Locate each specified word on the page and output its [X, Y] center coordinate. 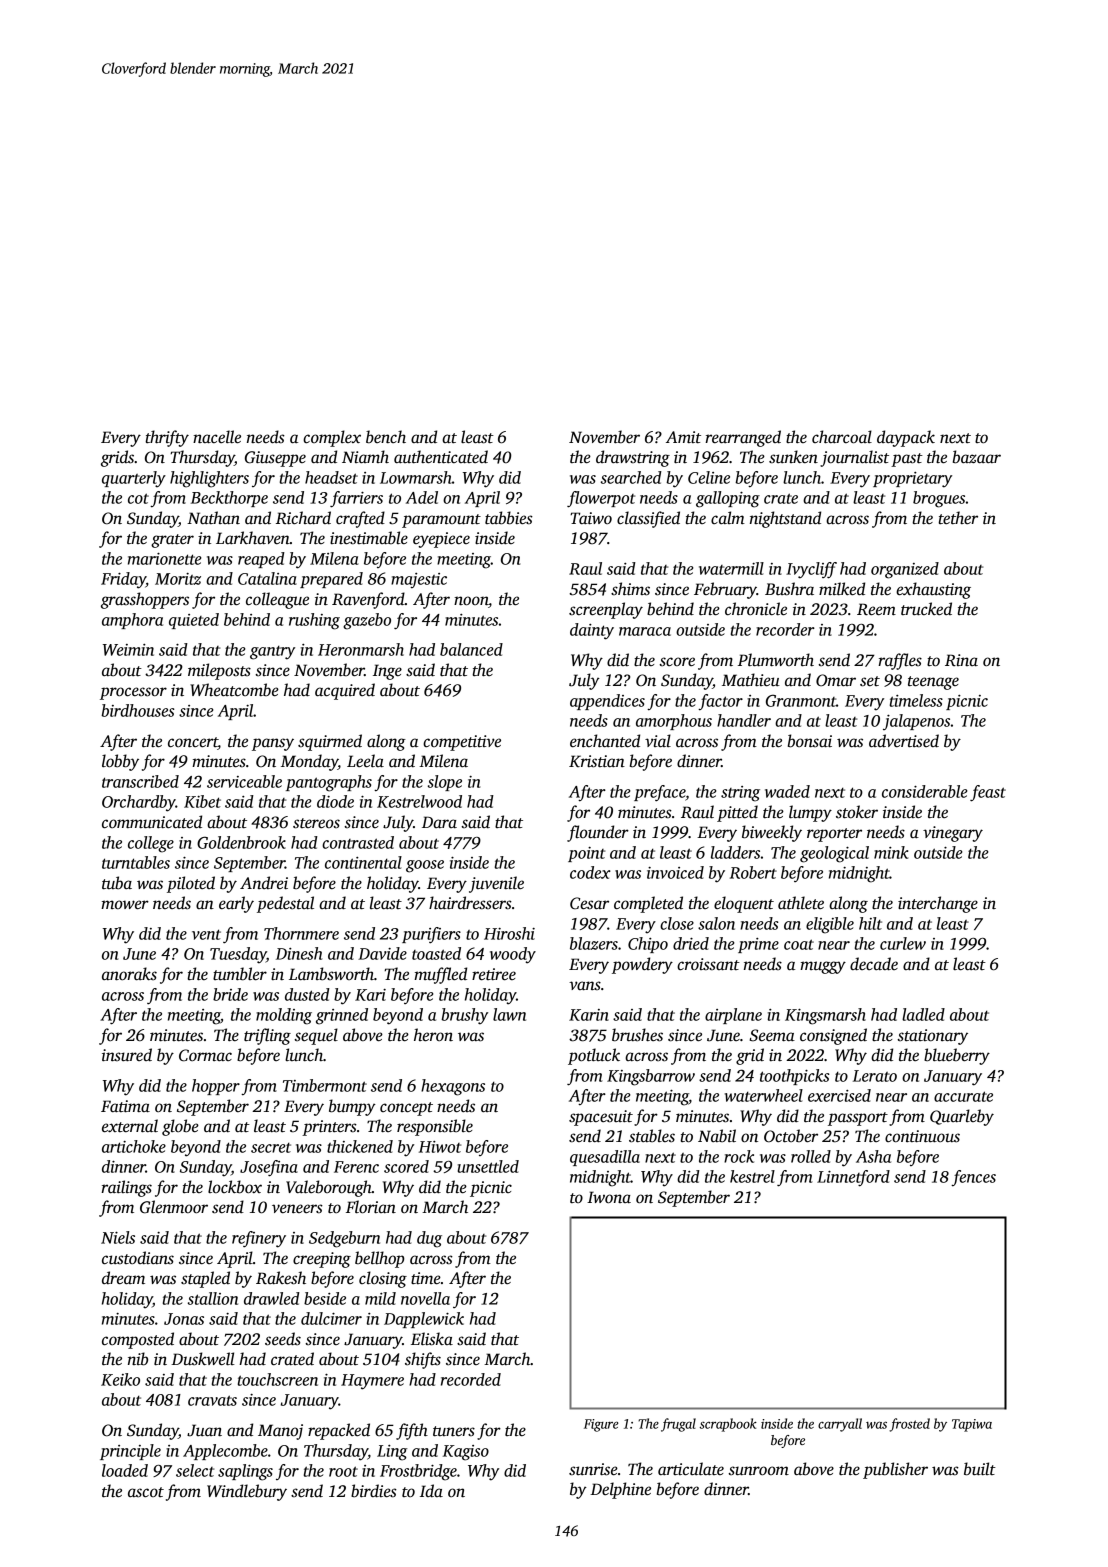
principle [130, 1452]
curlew [903, 943]
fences [973, 1178]
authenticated [441, 457]
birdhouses [137, 710]
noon [471, 601]
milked [842, 589]
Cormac [205, 1055]
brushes [637, 1035]
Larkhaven [253, 537]
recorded [471, 1379]
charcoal [842, 437]
